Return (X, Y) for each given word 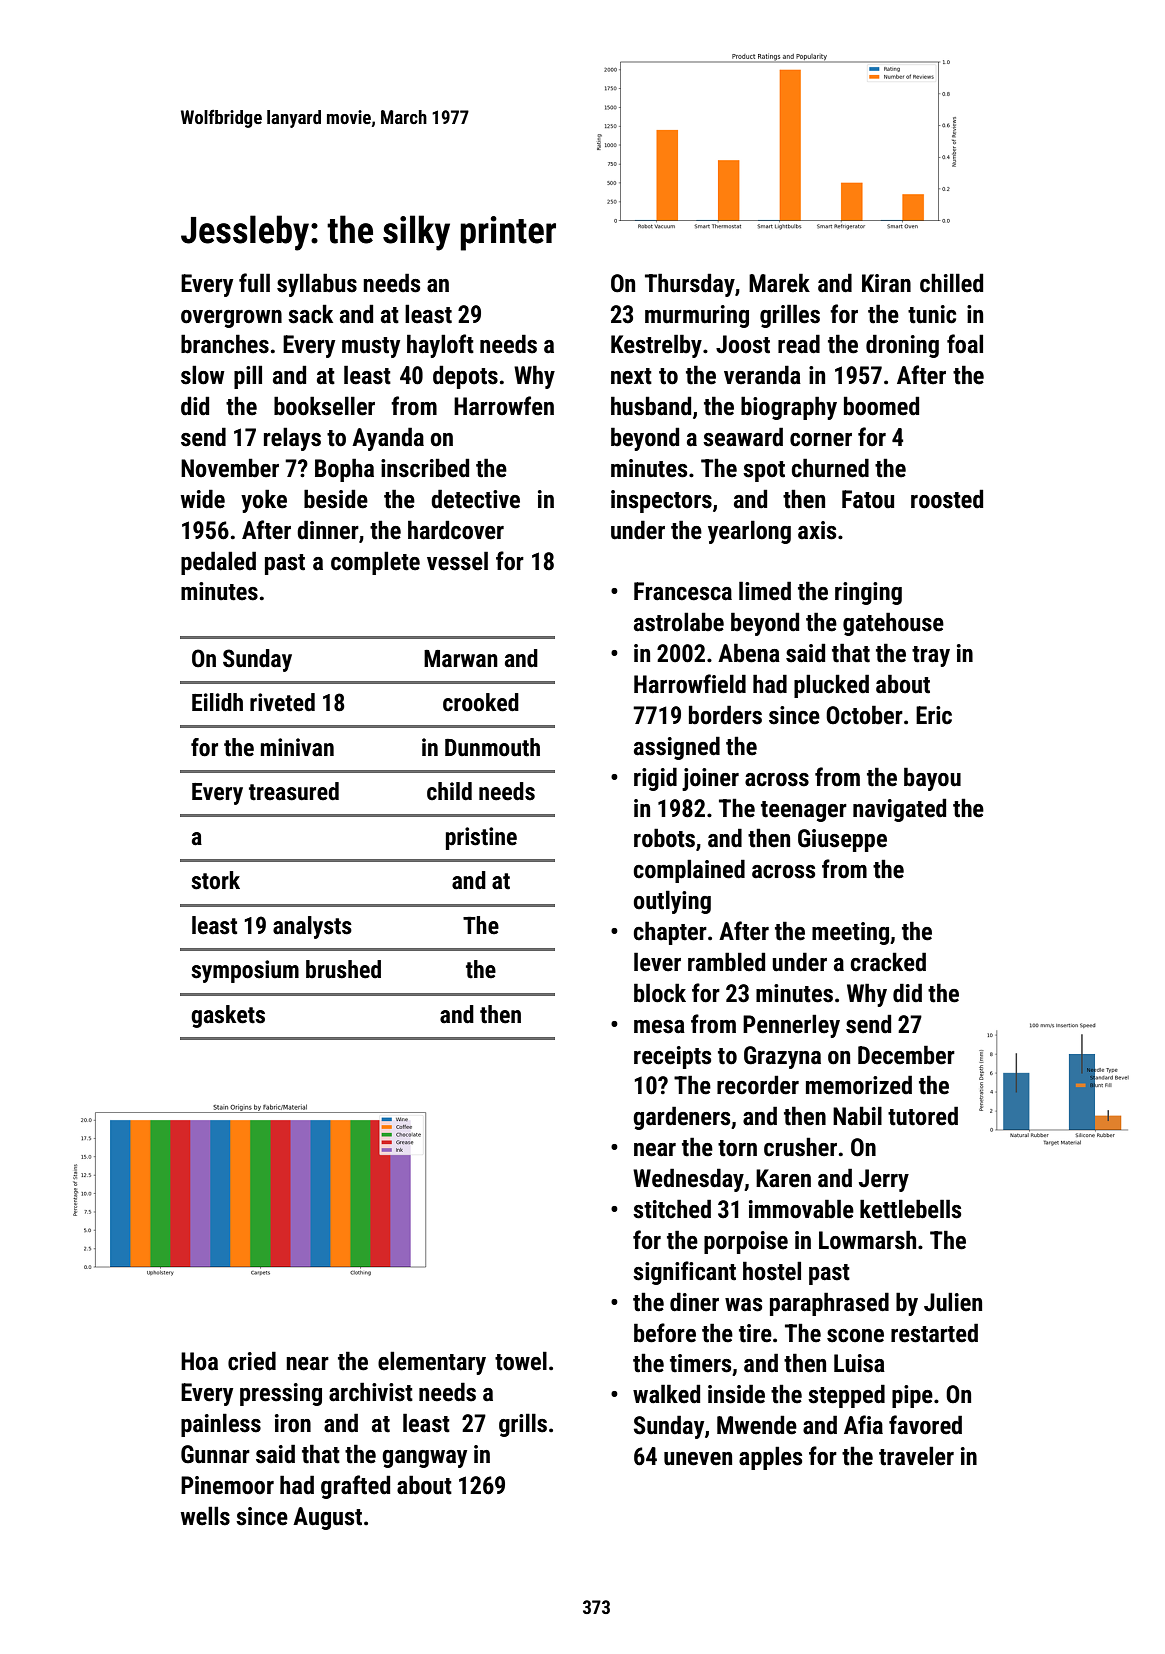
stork (215, 880)
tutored (923, 1116)
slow (203, 375)
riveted (282, 702)
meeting (850, 933)
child (449, 791)
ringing (868, 593)
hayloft (440, 346)
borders (725, 715)
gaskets (228, 1016)
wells (205, 1516)
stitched (672, 1209)
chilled (951, 283)
